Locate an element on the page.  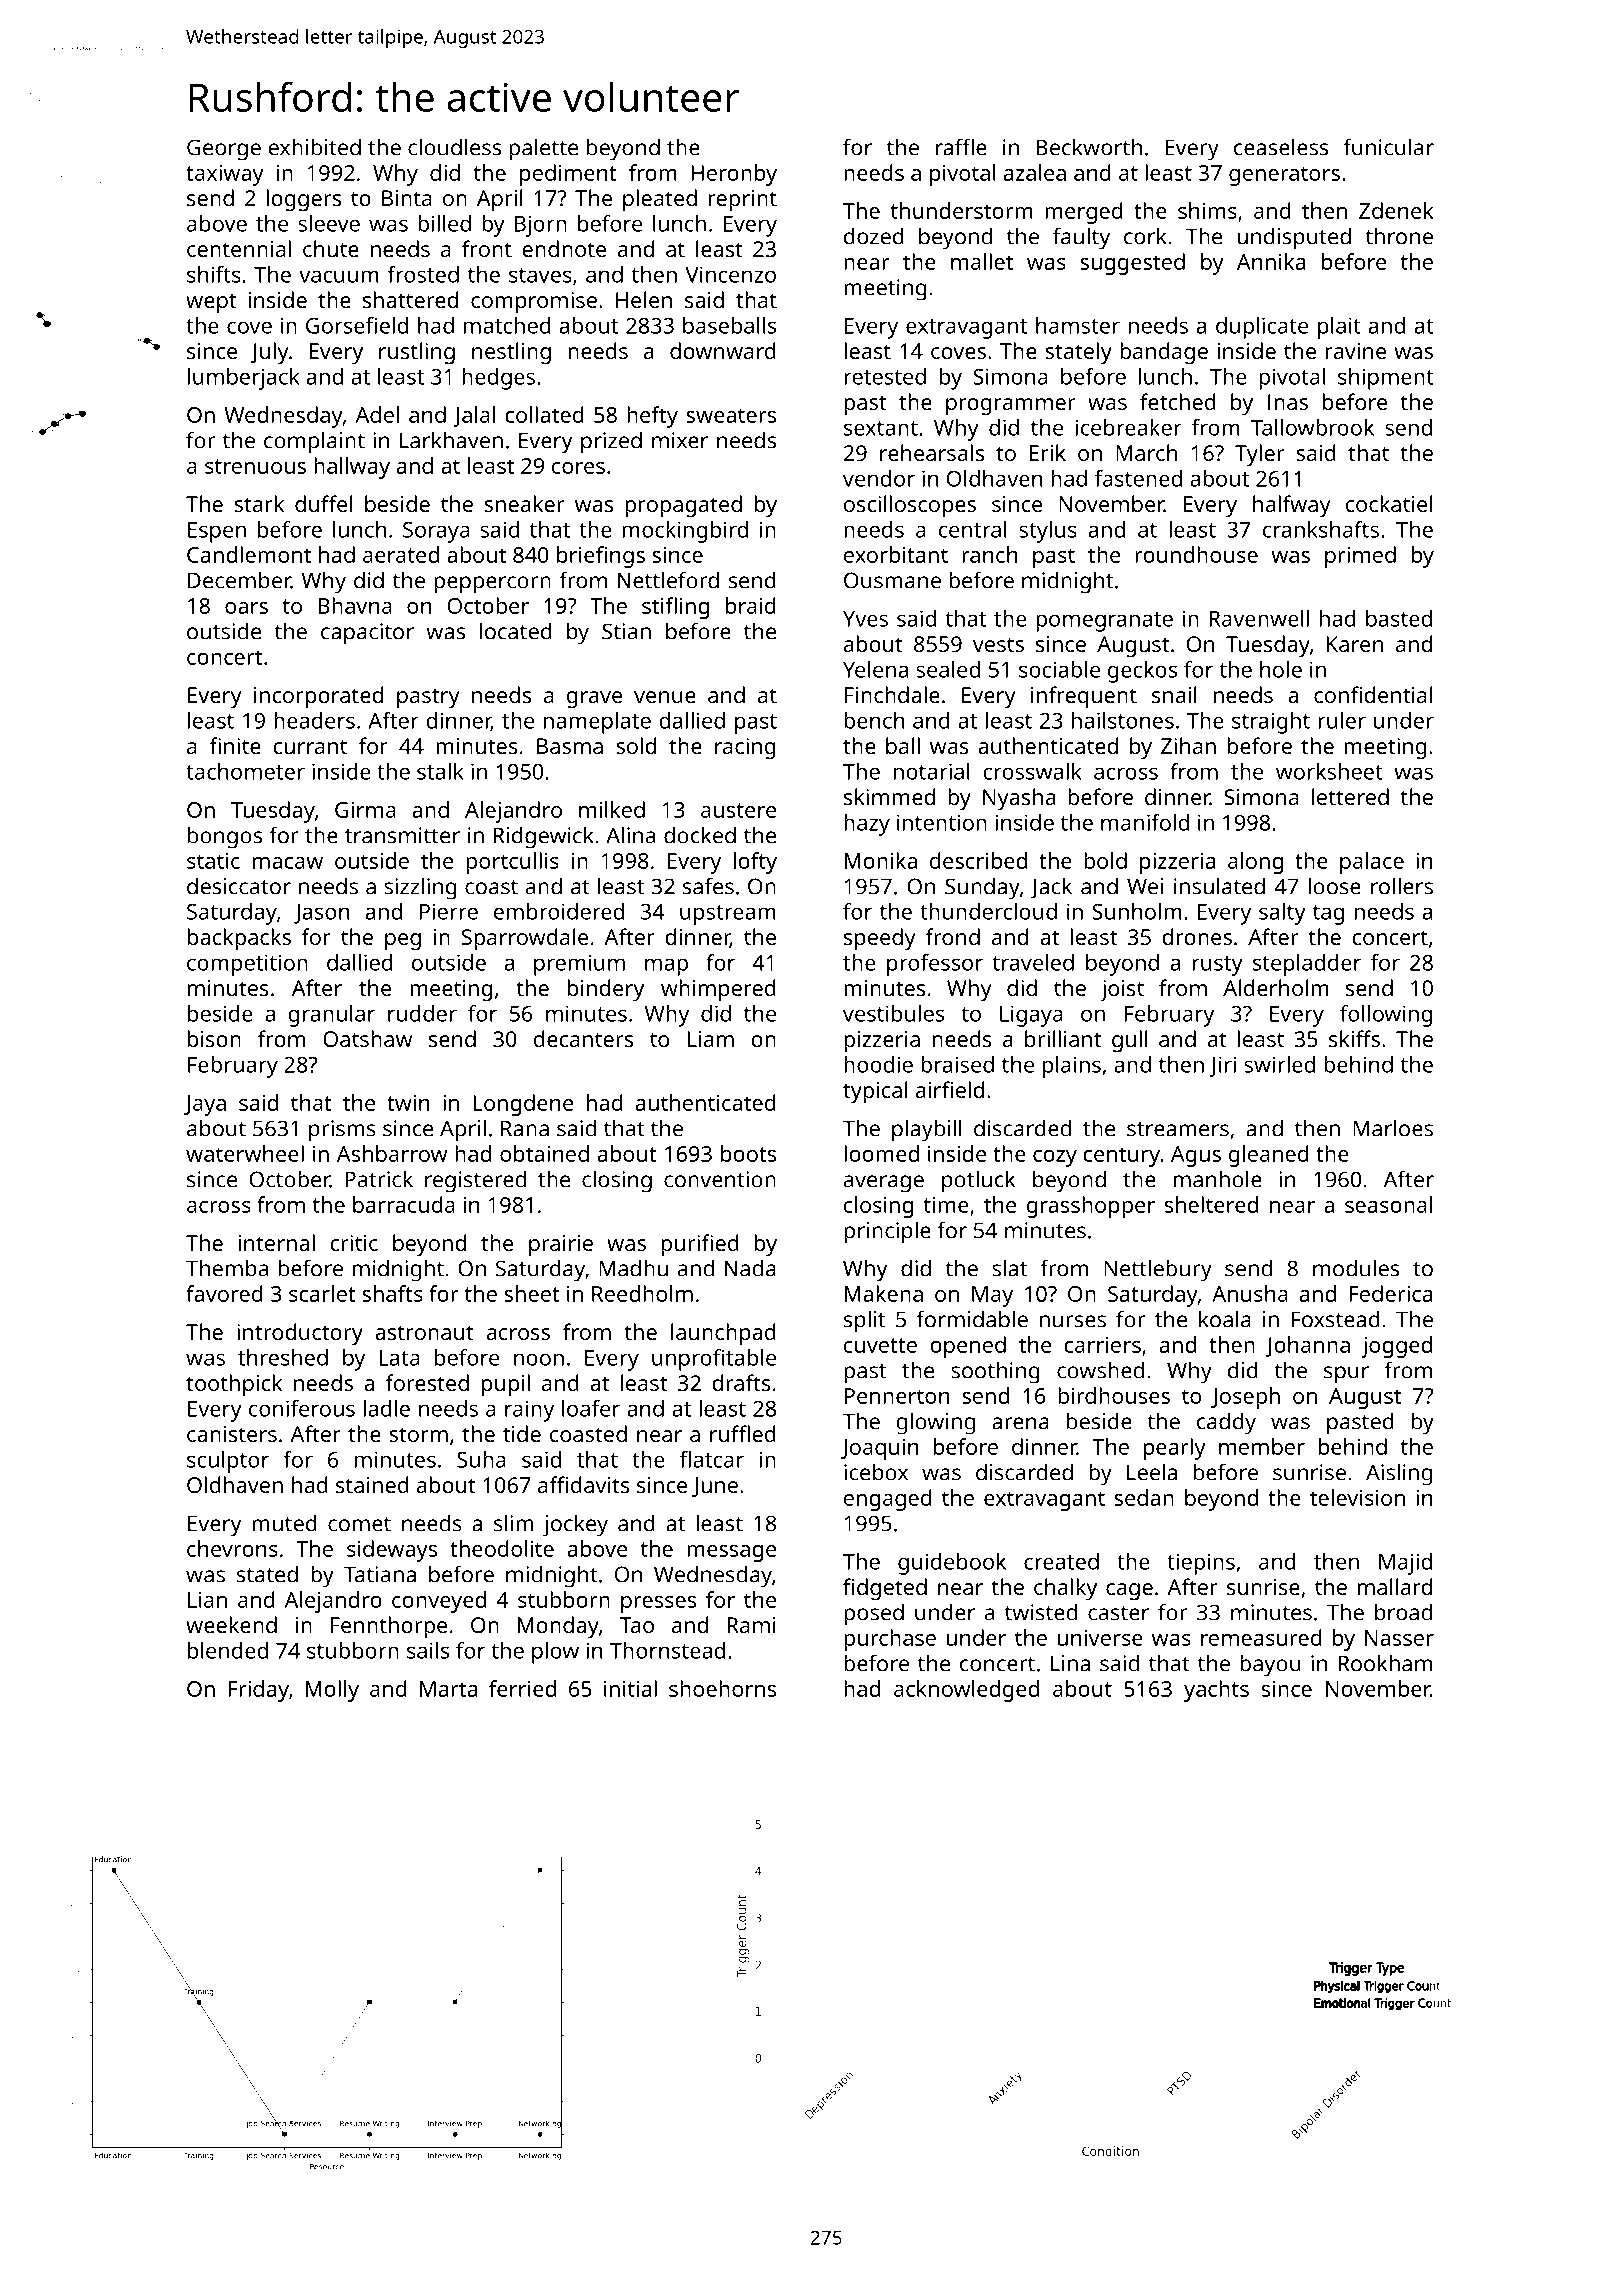
halfway is located at coordinates (1292, 506).
